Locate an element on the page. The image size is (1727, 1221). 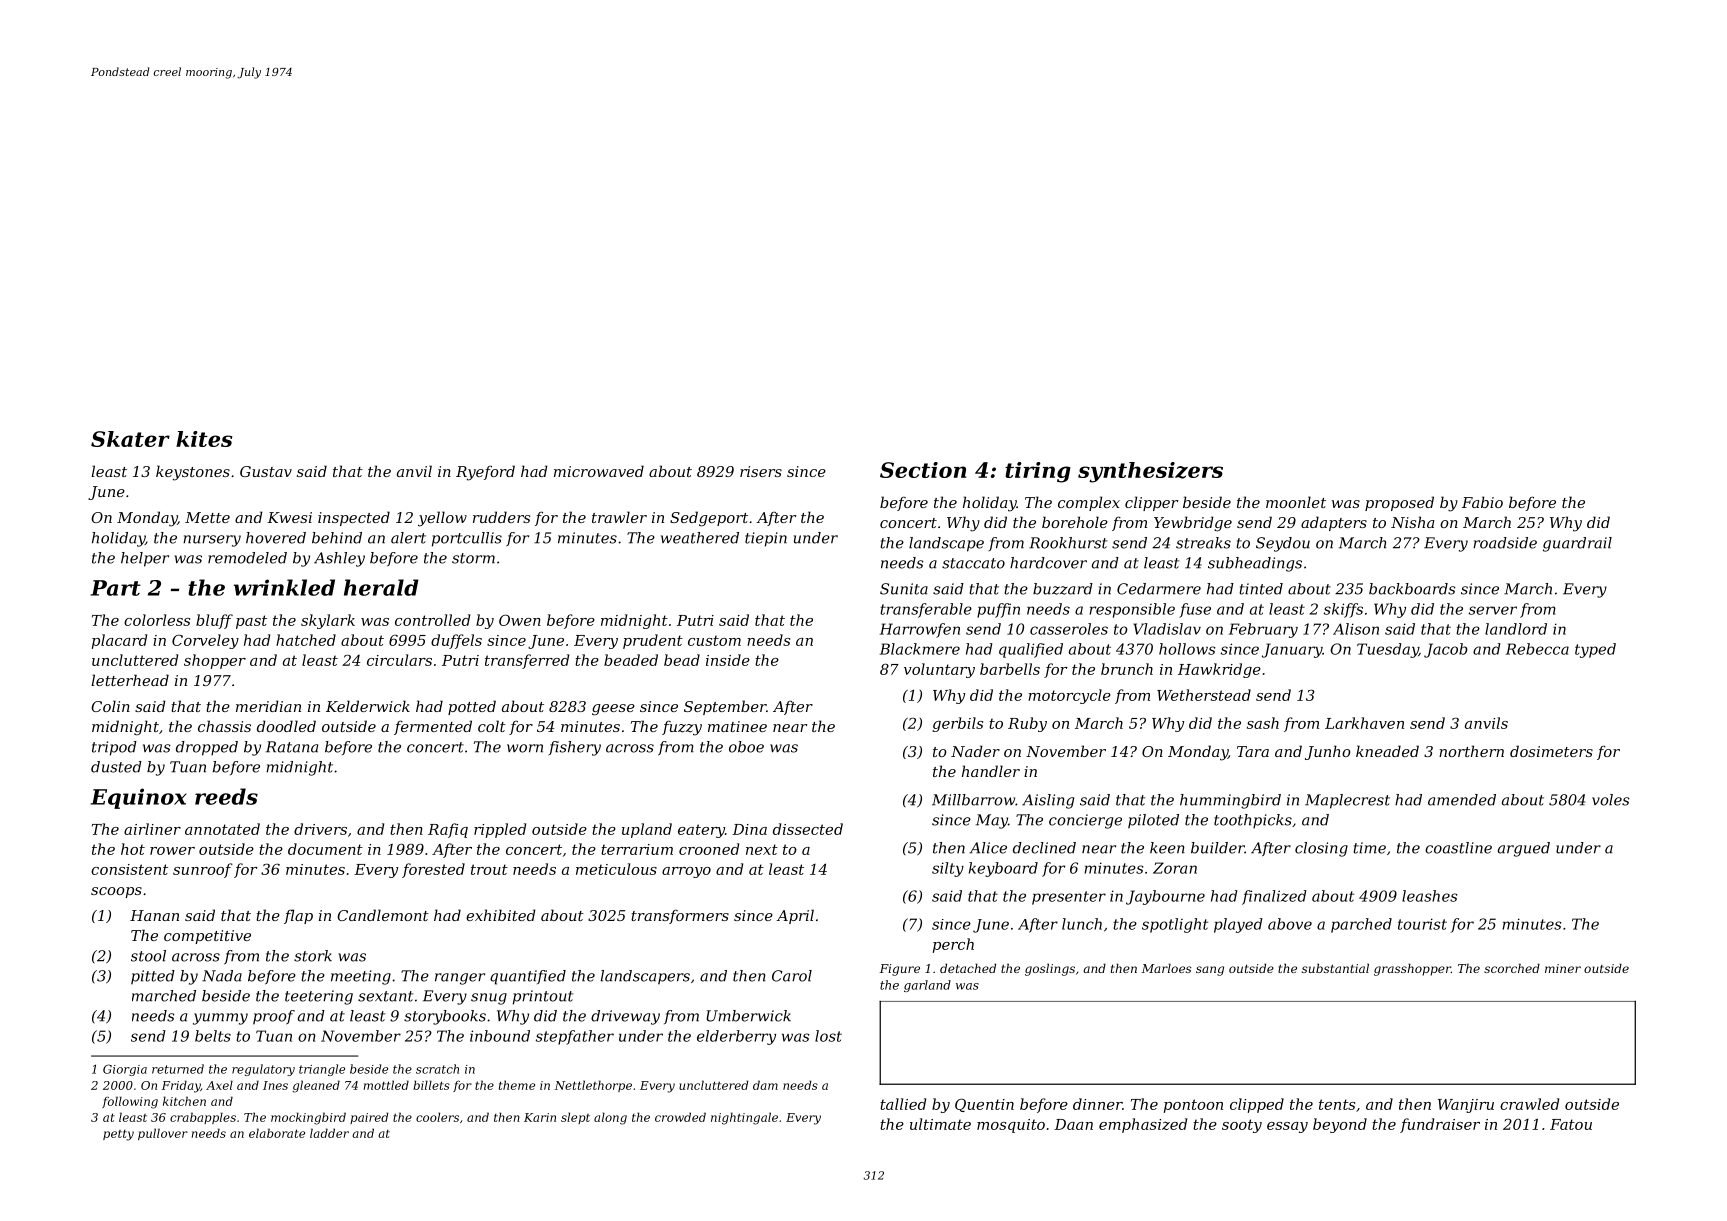
voles is located at coordinates (1611, 800).
